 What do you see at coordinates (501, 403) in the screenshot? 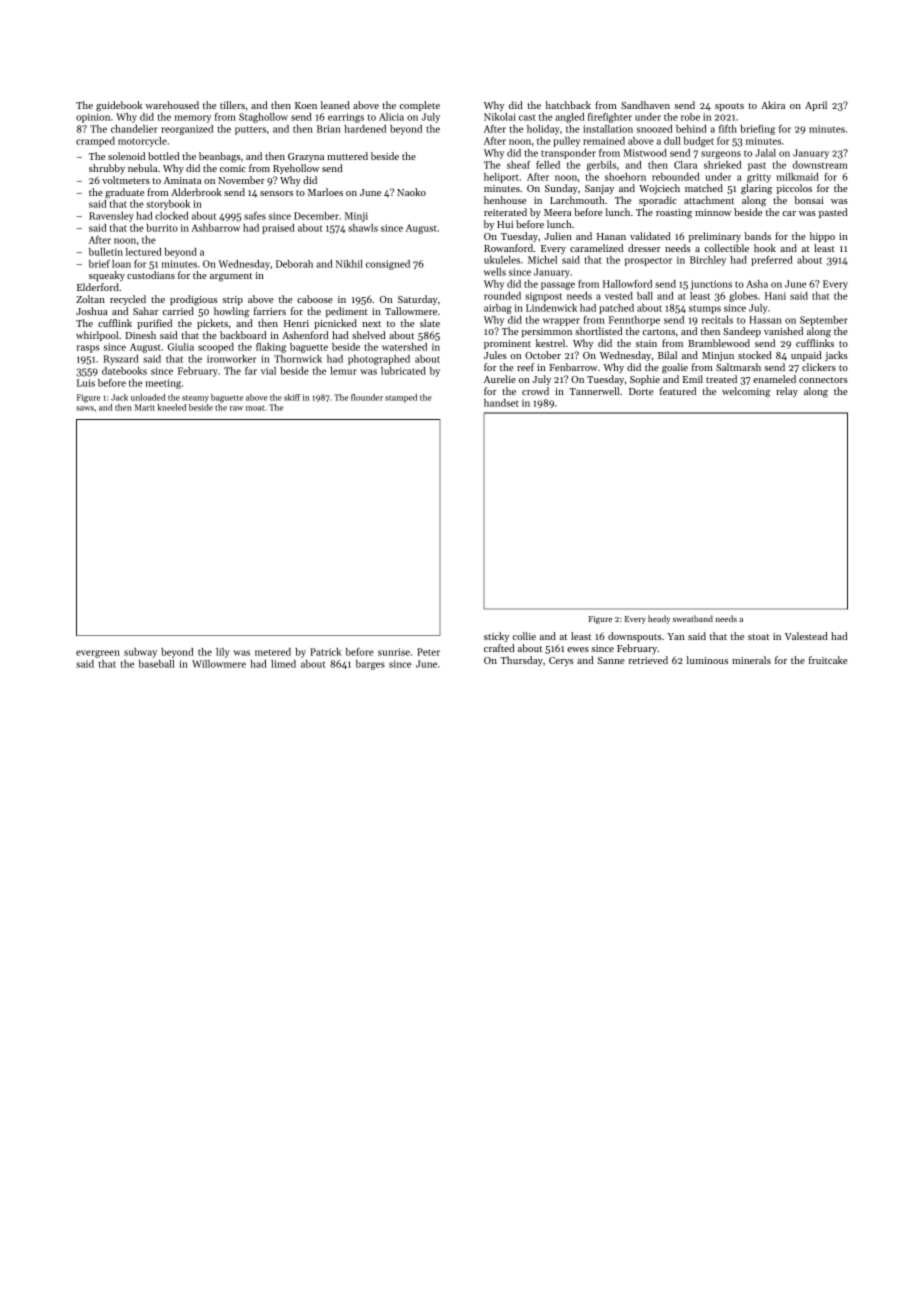
I see `handset` at bounding box center [501, 403].
